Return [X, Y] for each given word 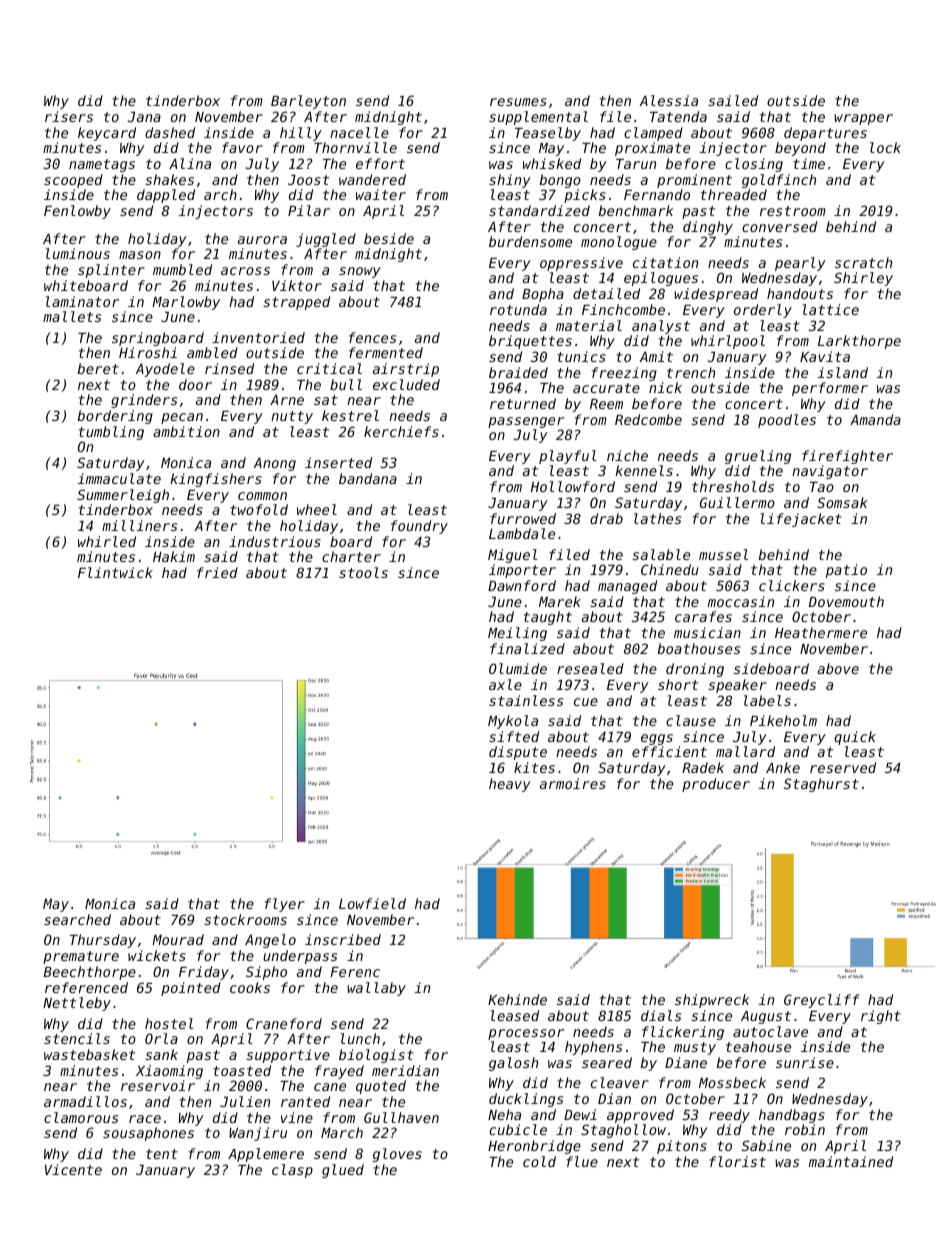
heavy [510, 785]
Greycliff [822, 1001]
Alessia [669, 100]
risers [69, 116]
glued [343, 1171]
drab [606, 518]
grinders [144, 401]
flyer [285, 905]
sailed [733, 100]
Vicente [73, 1169]
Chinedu [670, 569]
